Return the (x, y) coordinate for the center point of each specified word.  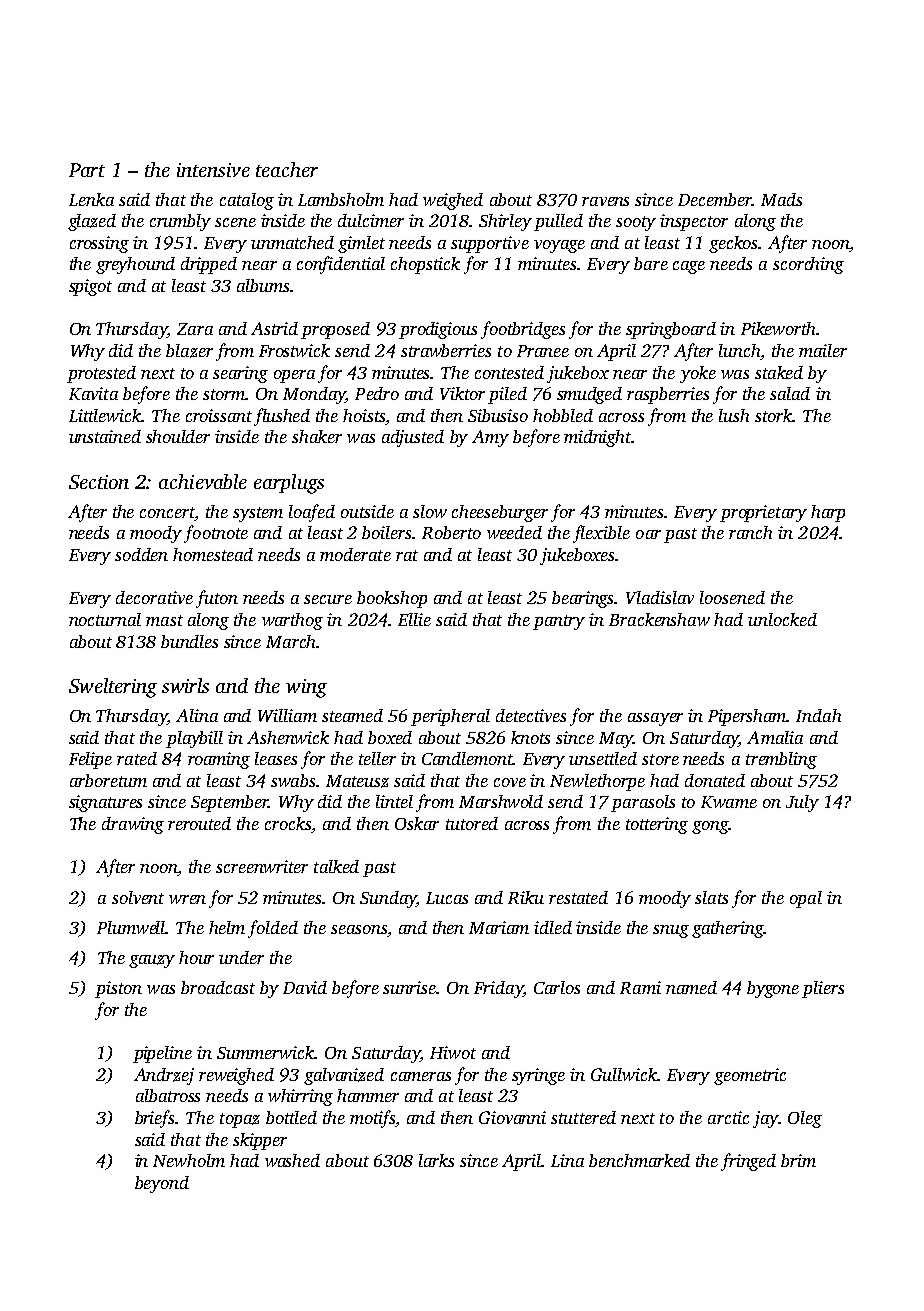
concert (167, 514)
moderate (355, 554)
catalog (247, 201)
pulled (558, 222)
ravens (605, 201)
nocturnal (105, 619)
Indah (818, 715)
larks (436, 1160)
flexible (601, 534)
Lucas (447, 898)
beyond (162, 1184)
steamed (352, 715)
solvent (138, 897)
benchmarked (639, 1160)
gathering (727, 929)
